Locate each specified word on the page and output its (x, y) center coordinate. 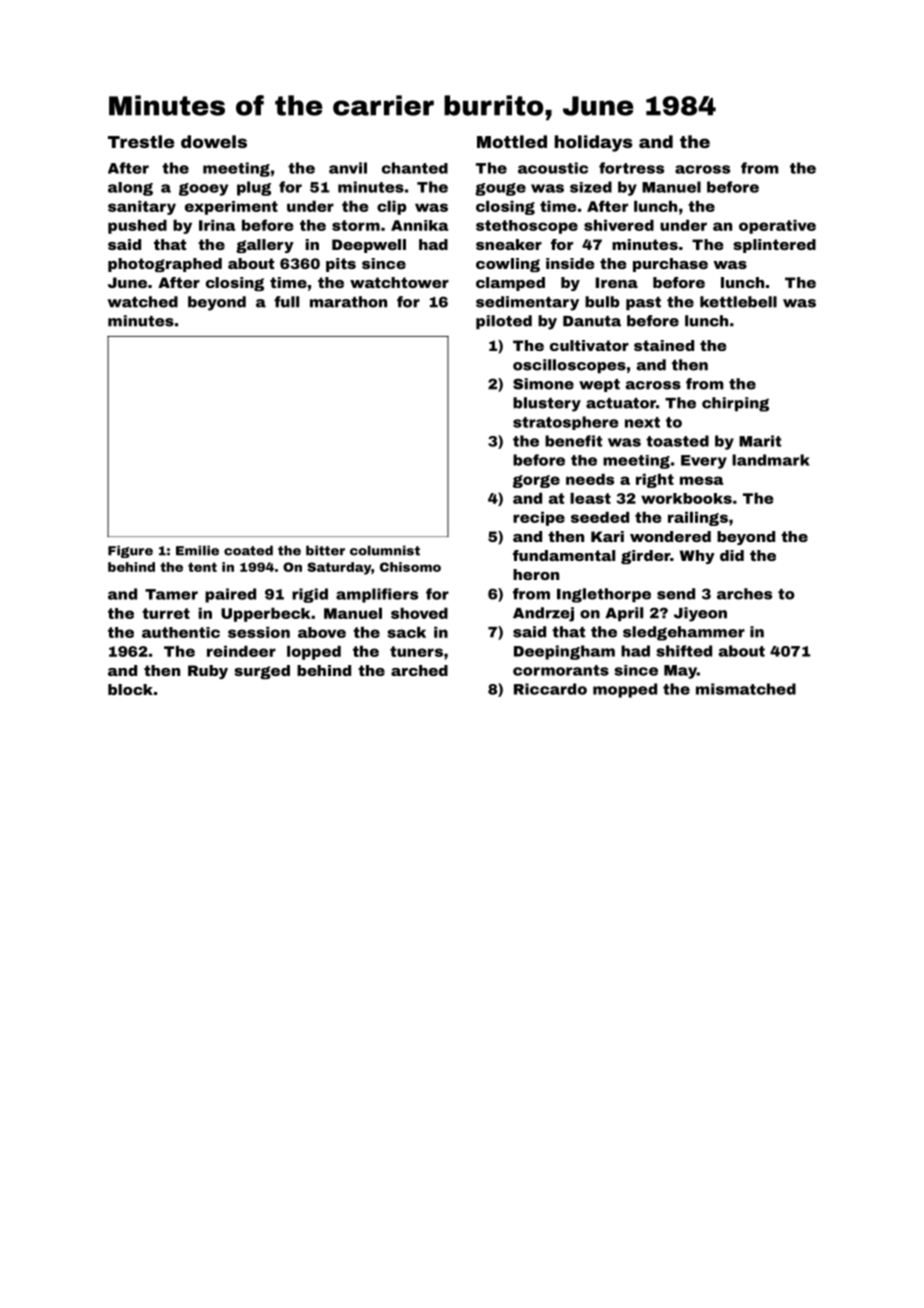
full (286, 302)
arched (419, 670)
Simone (543, 384)
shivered (619, 225)
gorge (536, 481)
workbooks (686, 498)
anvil (348, 168)
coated (248, 550)
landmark (771, 460)
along (130, 189)
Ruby (208, 672)
